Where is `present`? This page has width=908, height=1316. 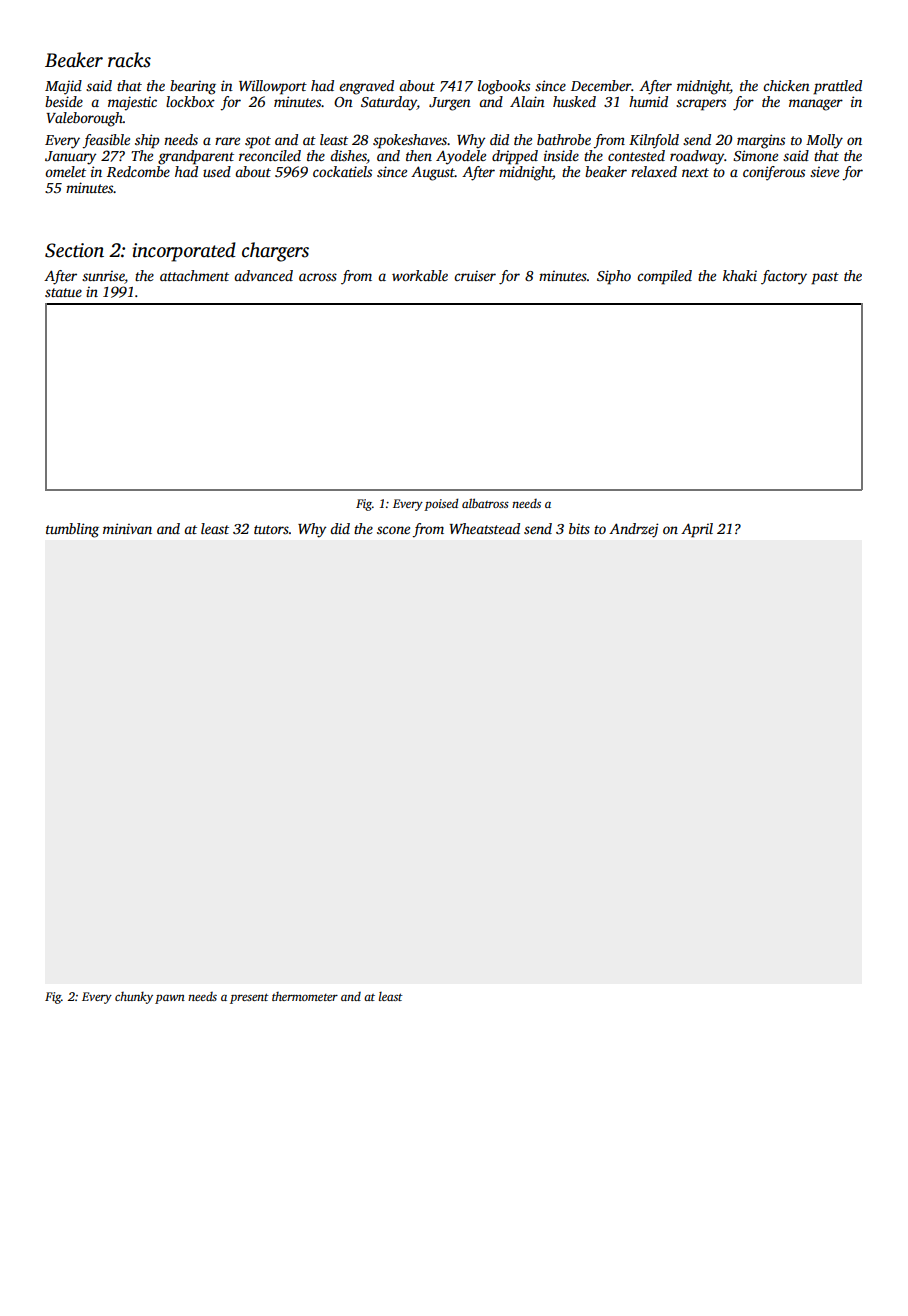
present is located at coordinates (249, 998).
